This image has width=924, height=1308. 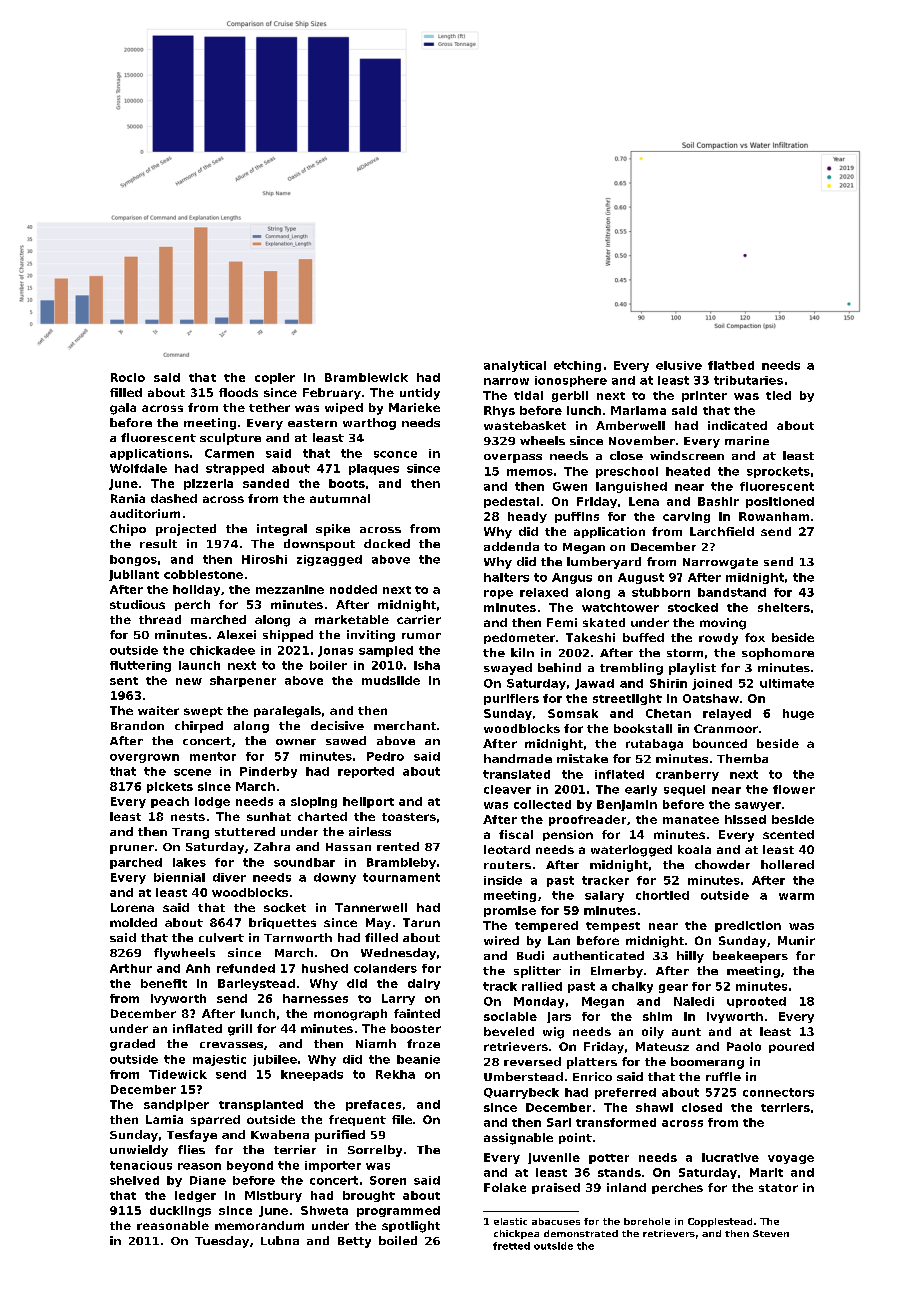 I want to click on shelved, so click(x=134, y=1180).
